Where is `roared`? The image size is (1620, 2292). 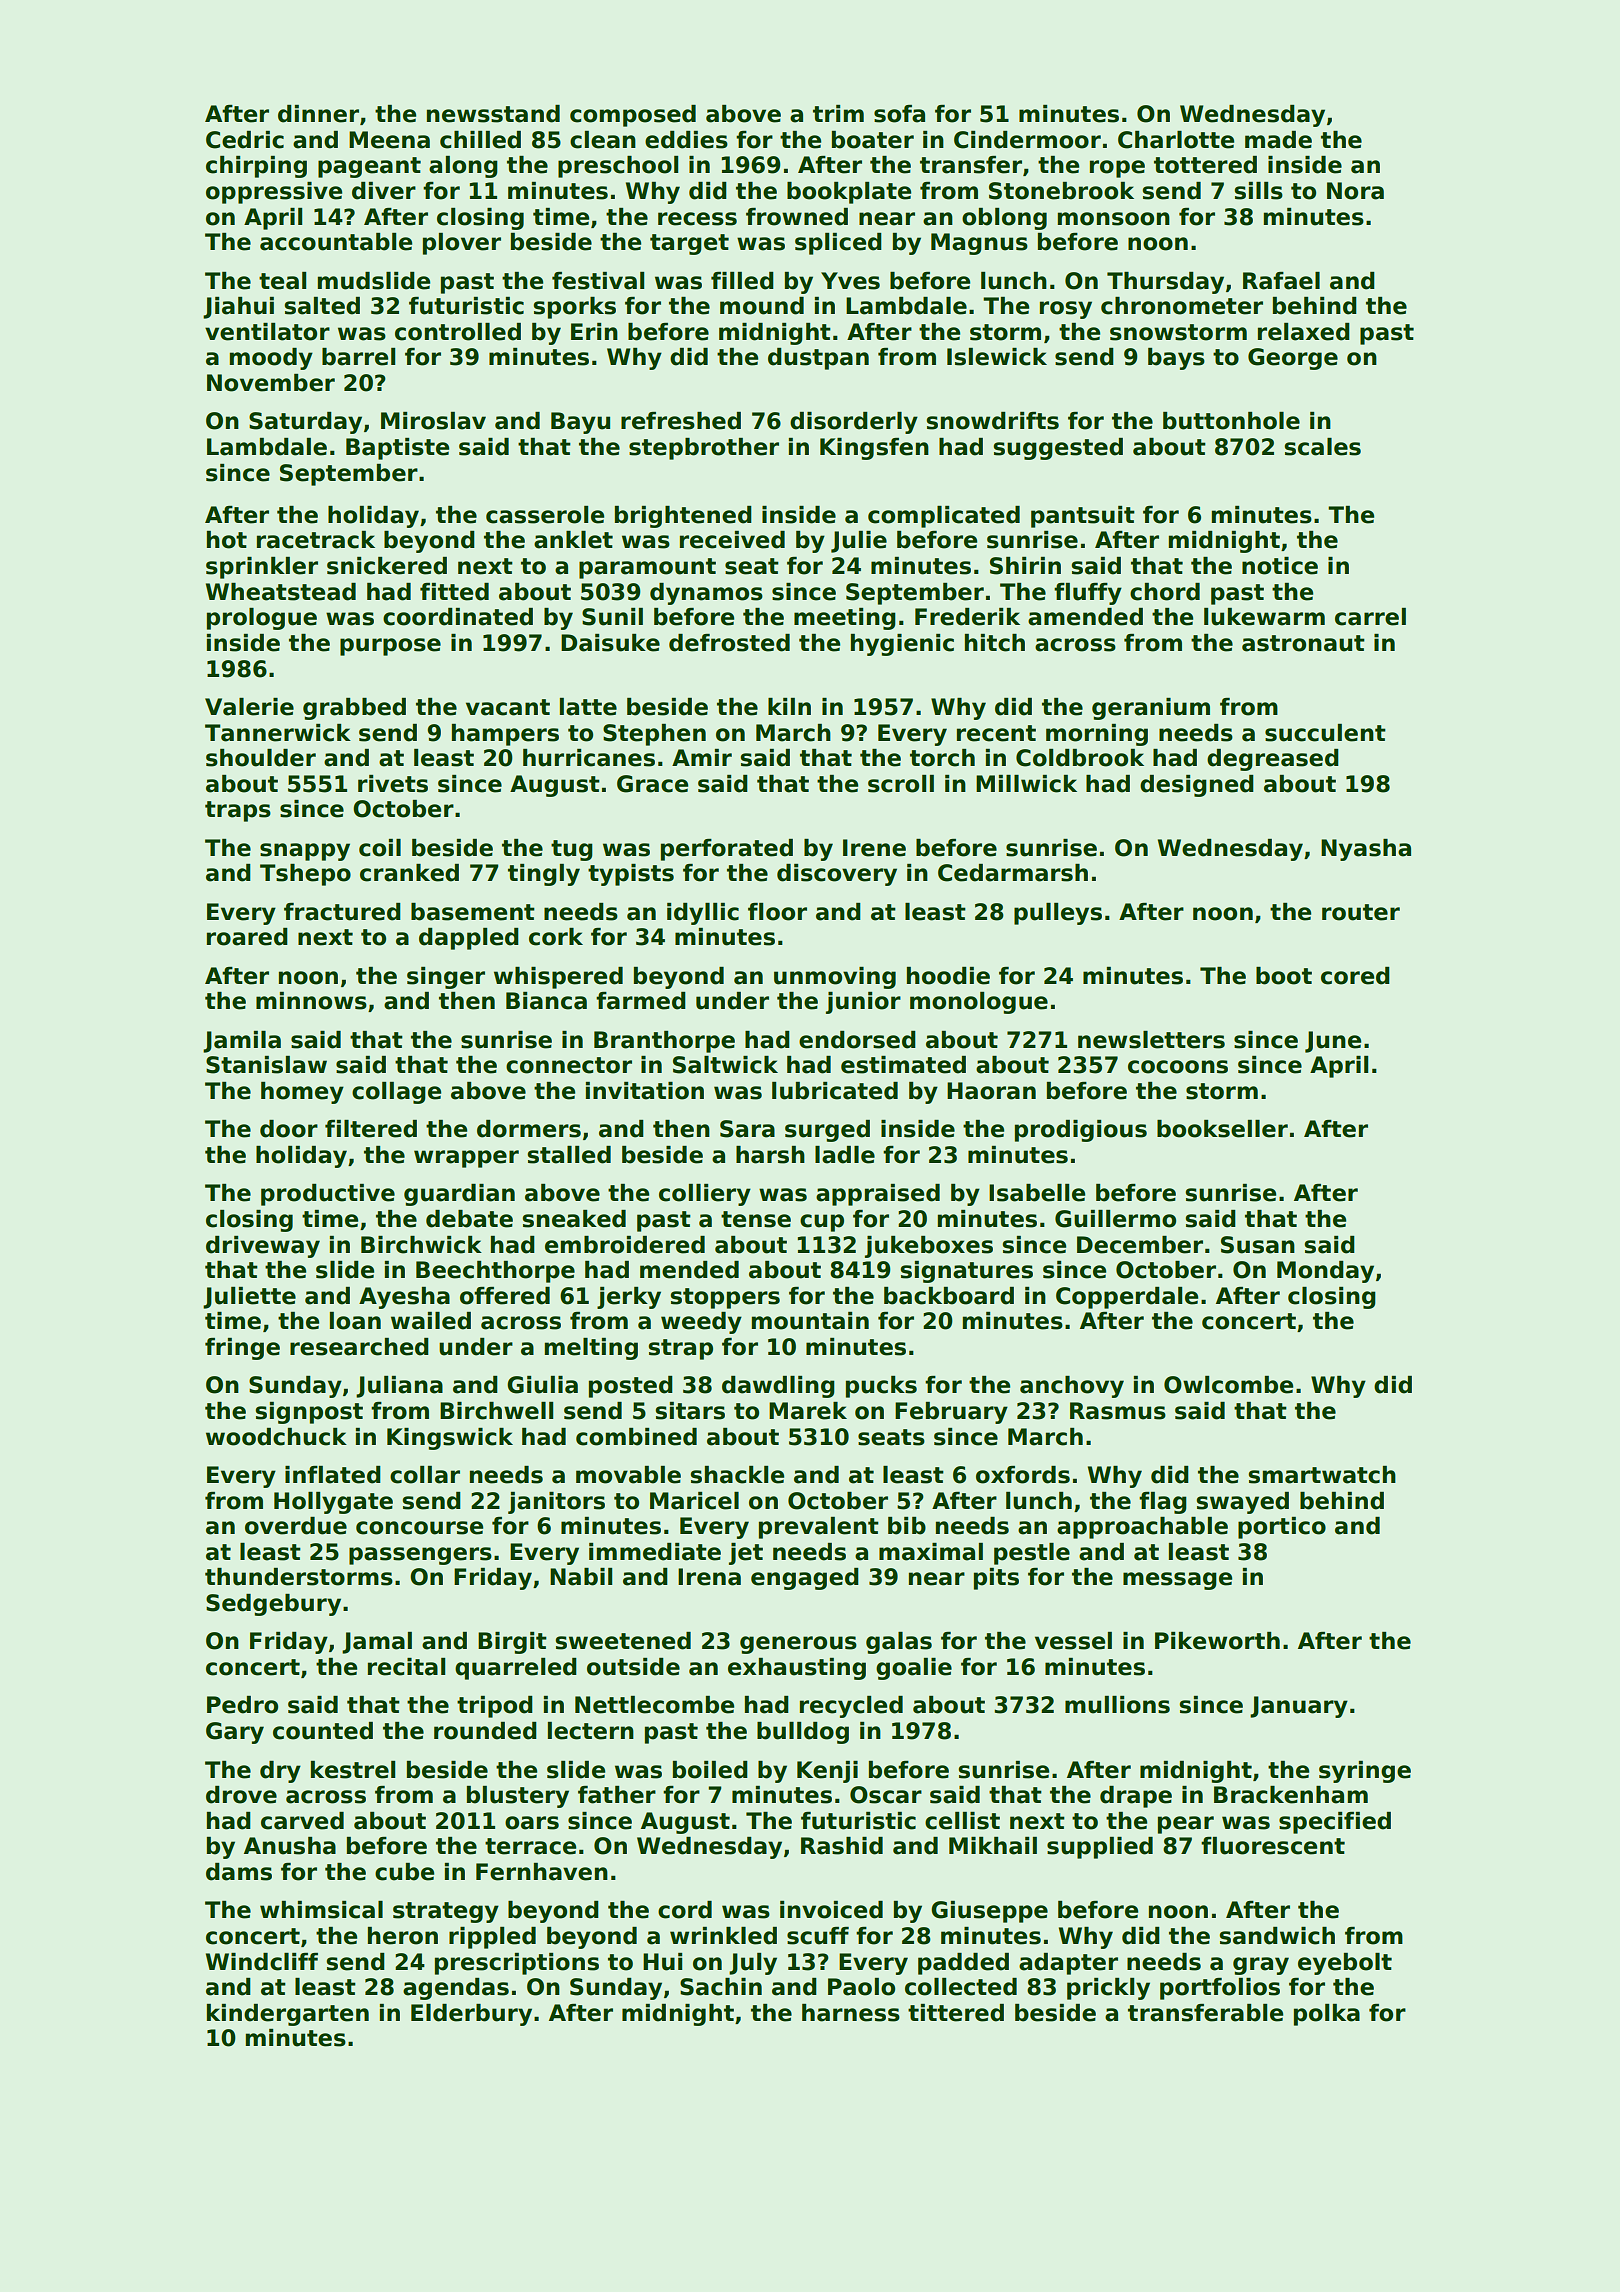
roared is located at coordinates (247, 937).
